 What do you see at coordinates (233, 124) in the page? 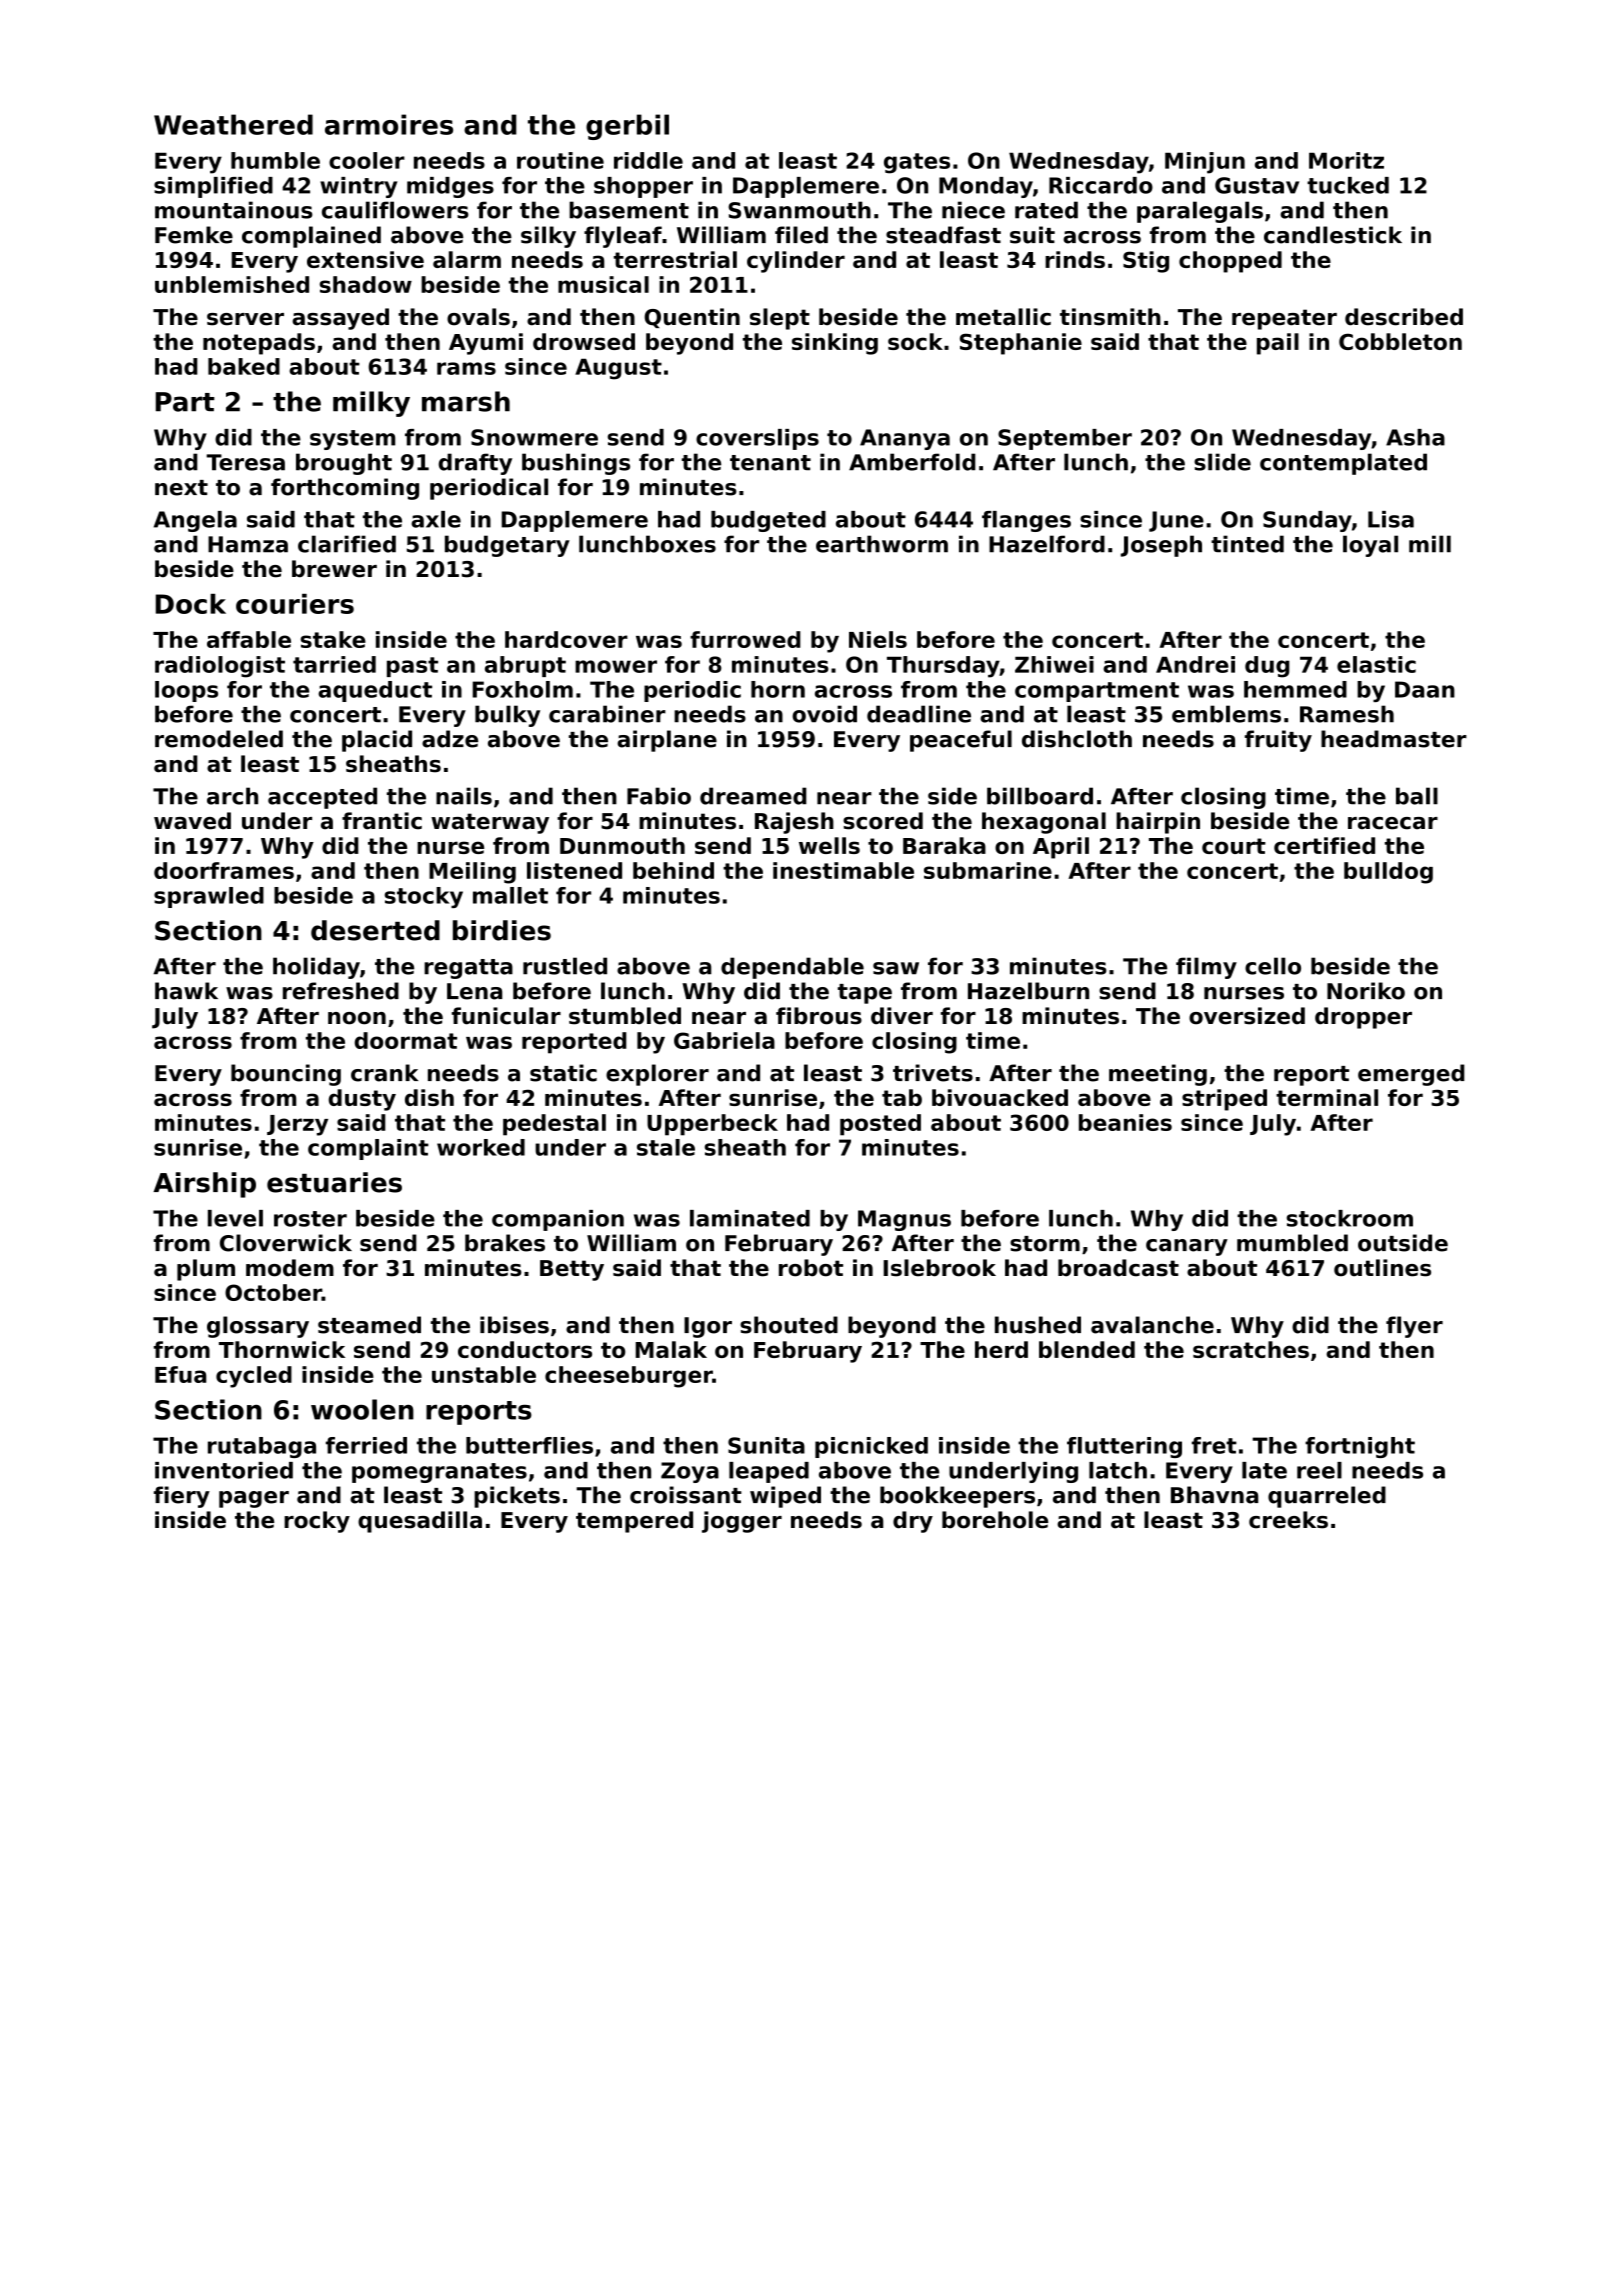
I see `Weathered` at bounding box center [233, 124].
